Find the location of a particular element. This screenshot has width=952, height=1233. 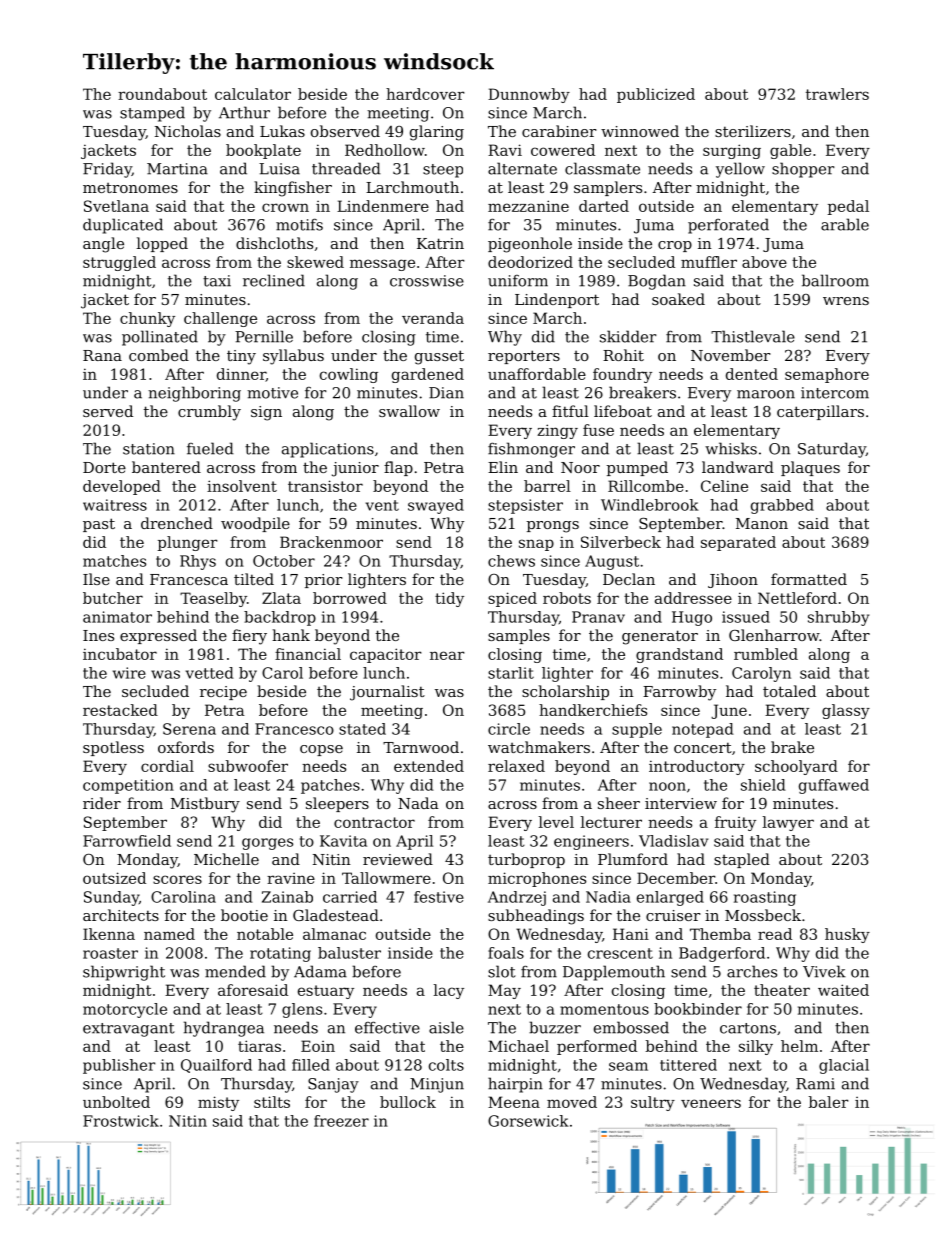

stamped is located at coordinates (152, 114).
